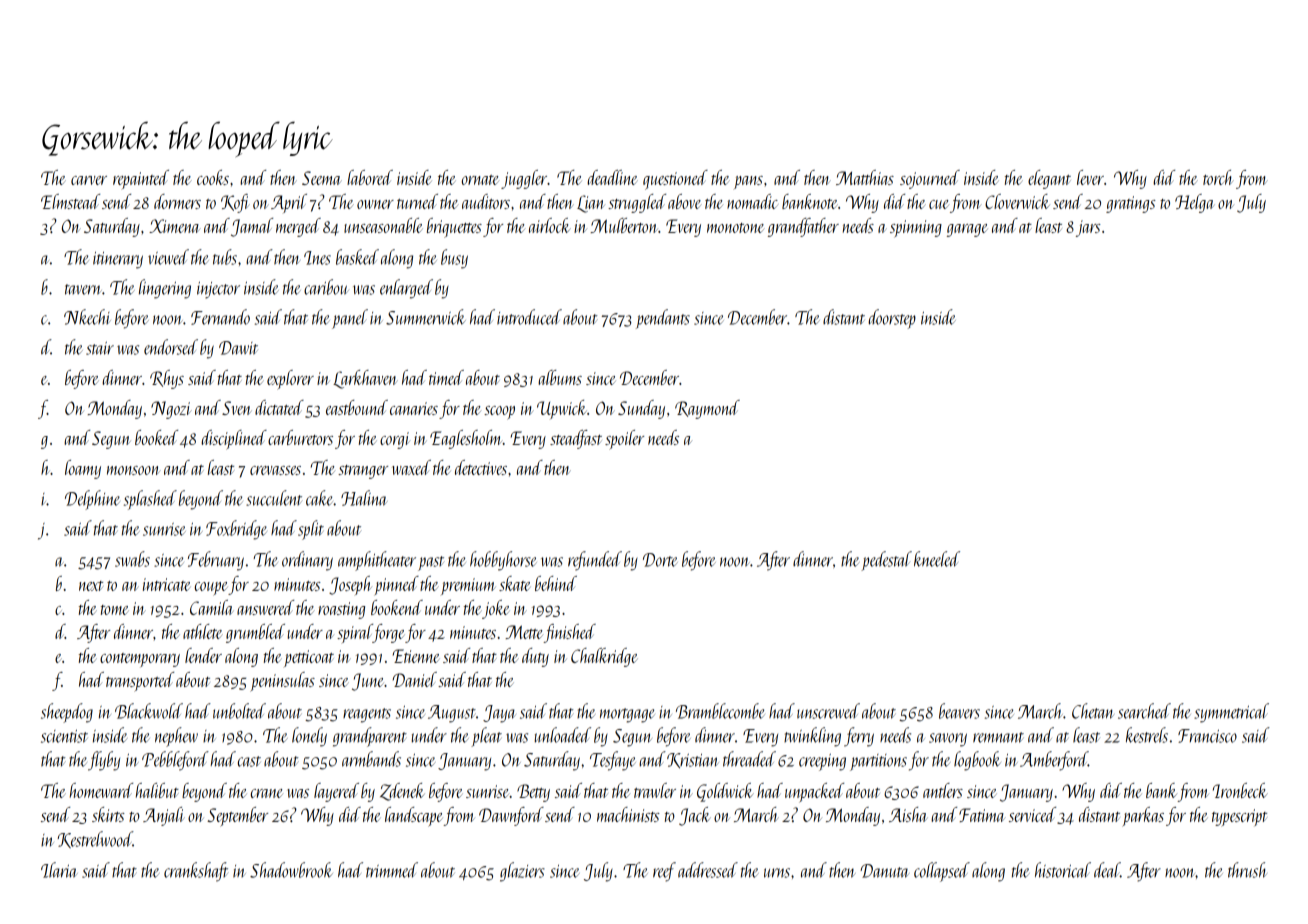 The height and width of the page is (924, 1308). I want to click on pedestal, so click(886, 561).
